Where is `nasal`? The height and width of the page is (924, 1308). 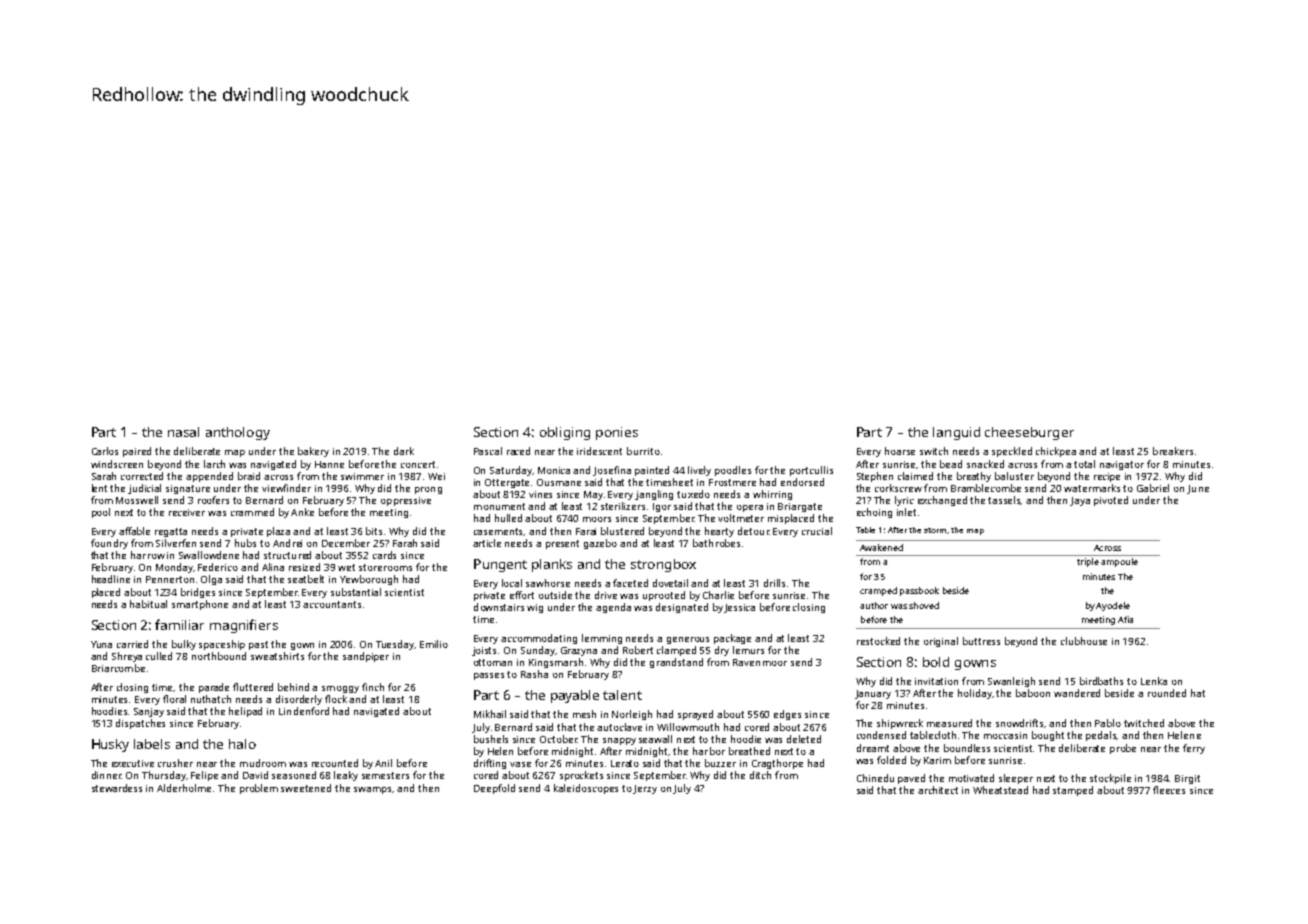
nasal is located at coordinates (183, 432).
